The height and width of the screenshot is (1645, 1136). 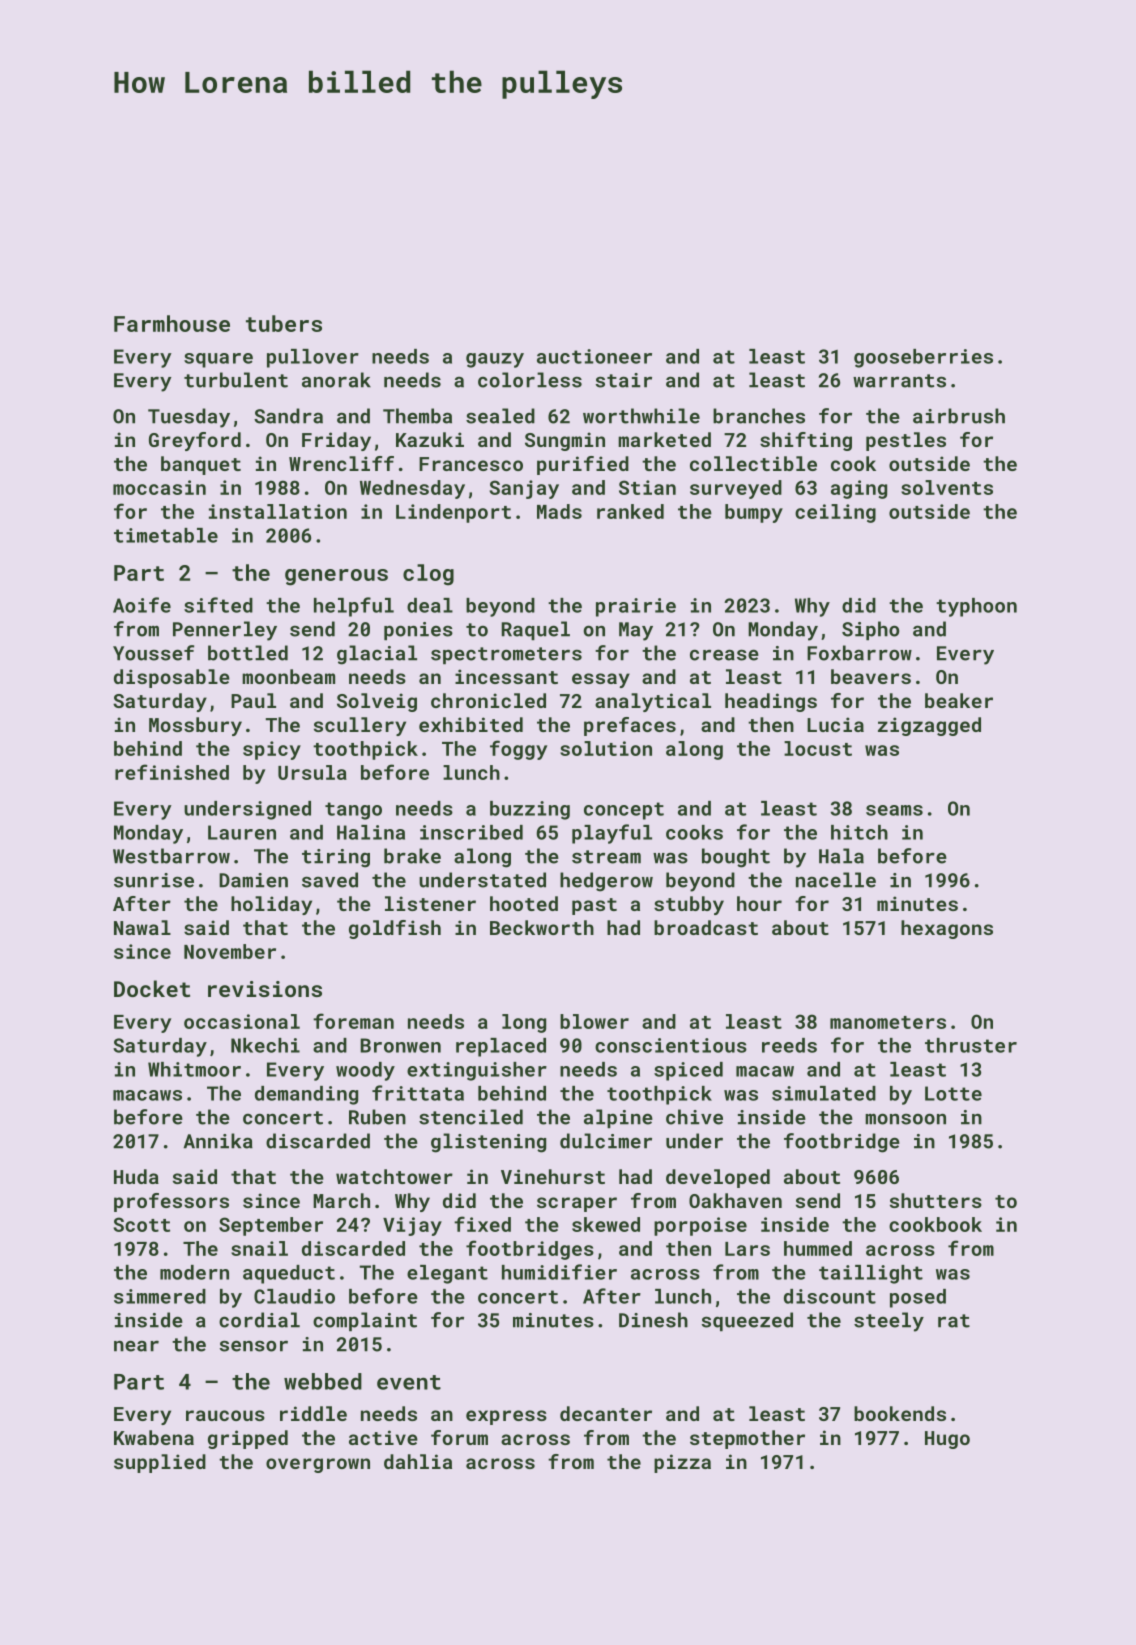 What do you see at coordinates (242, 832) in the screenshot?
I see `Lauren` at bounding box center [242, 832].
